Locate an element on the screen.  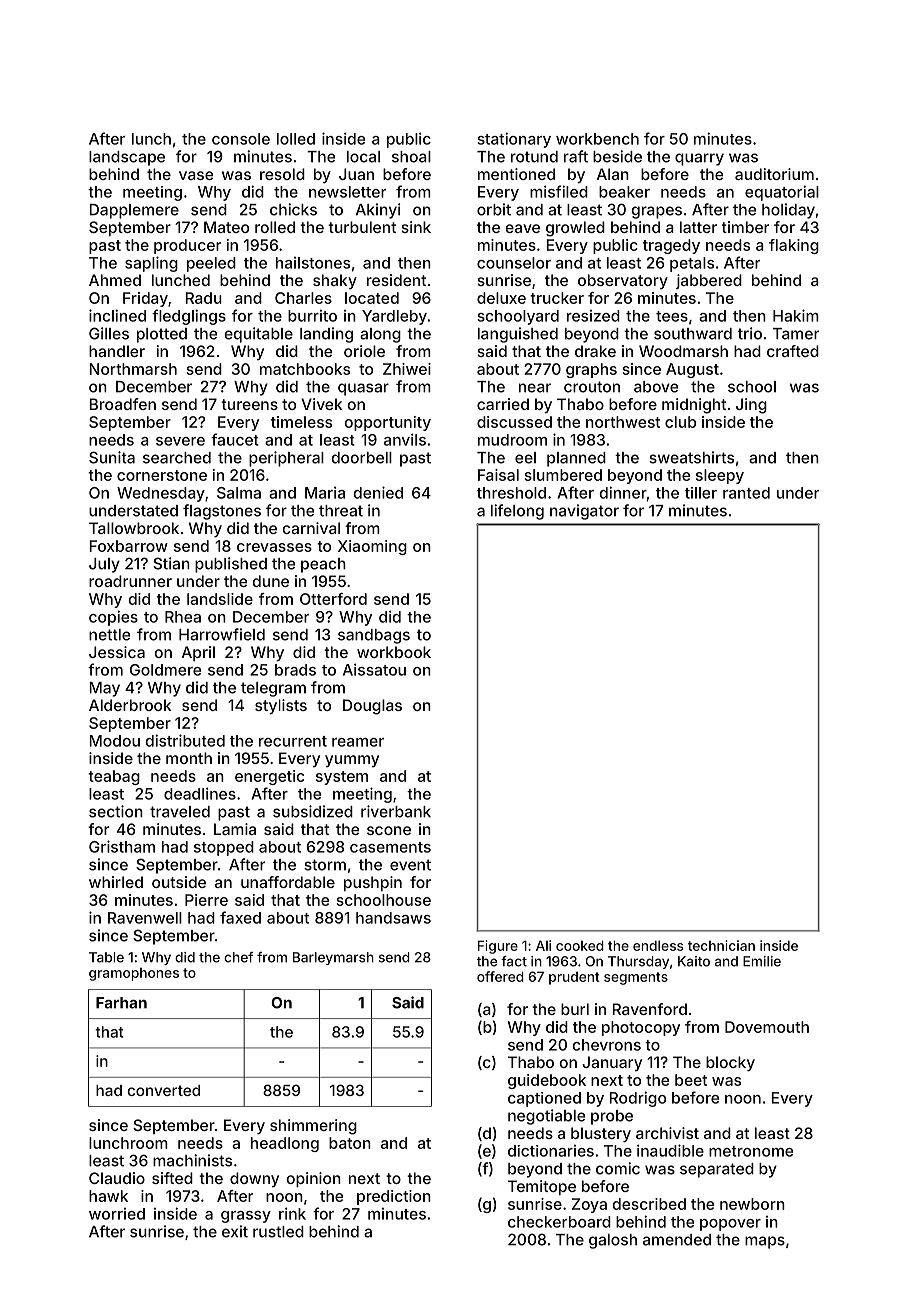
pushpin is located at coordinates (373, 883).
